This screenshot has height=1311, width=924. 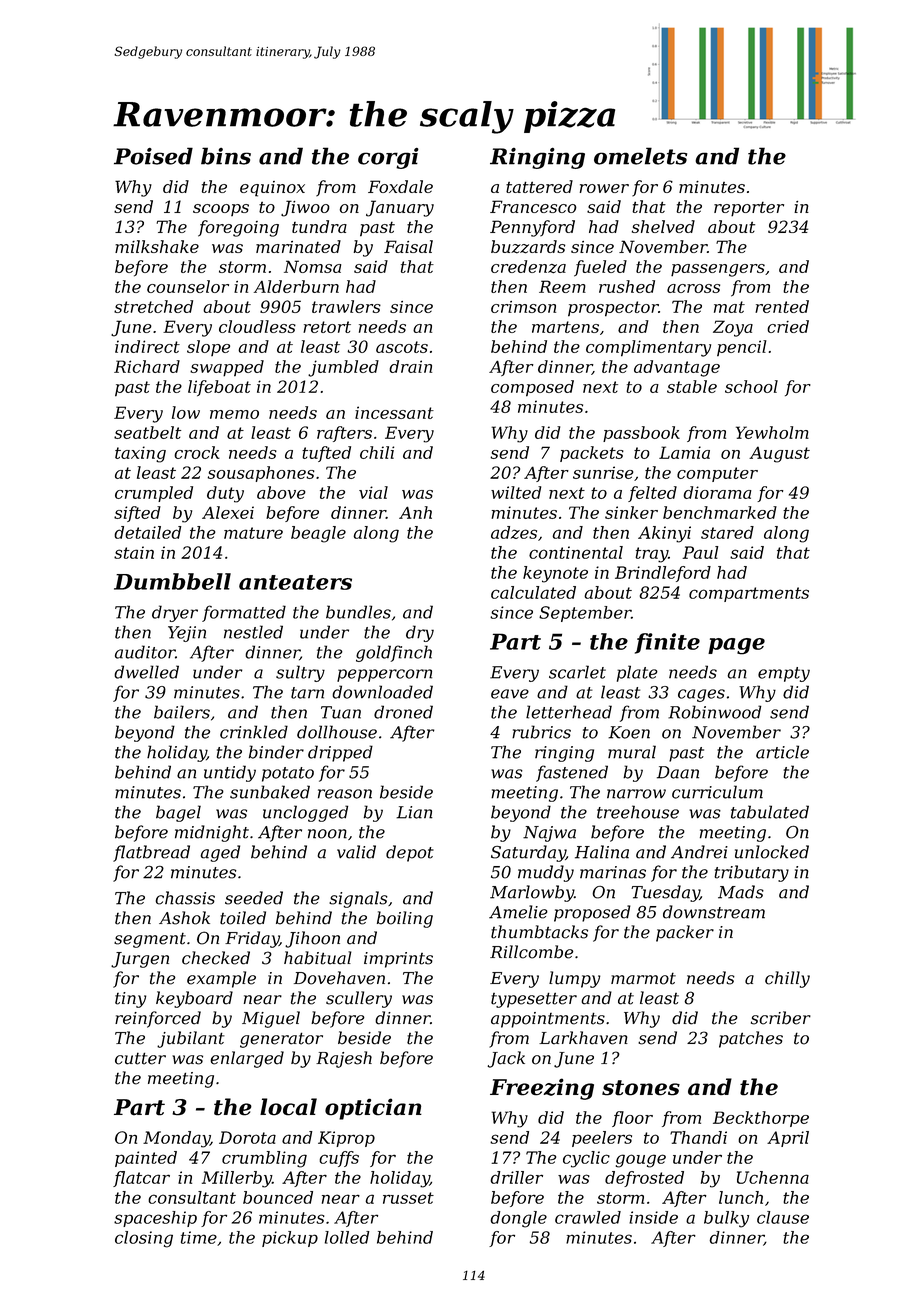 I want to click on optician, so click(x=373, y=1109).
